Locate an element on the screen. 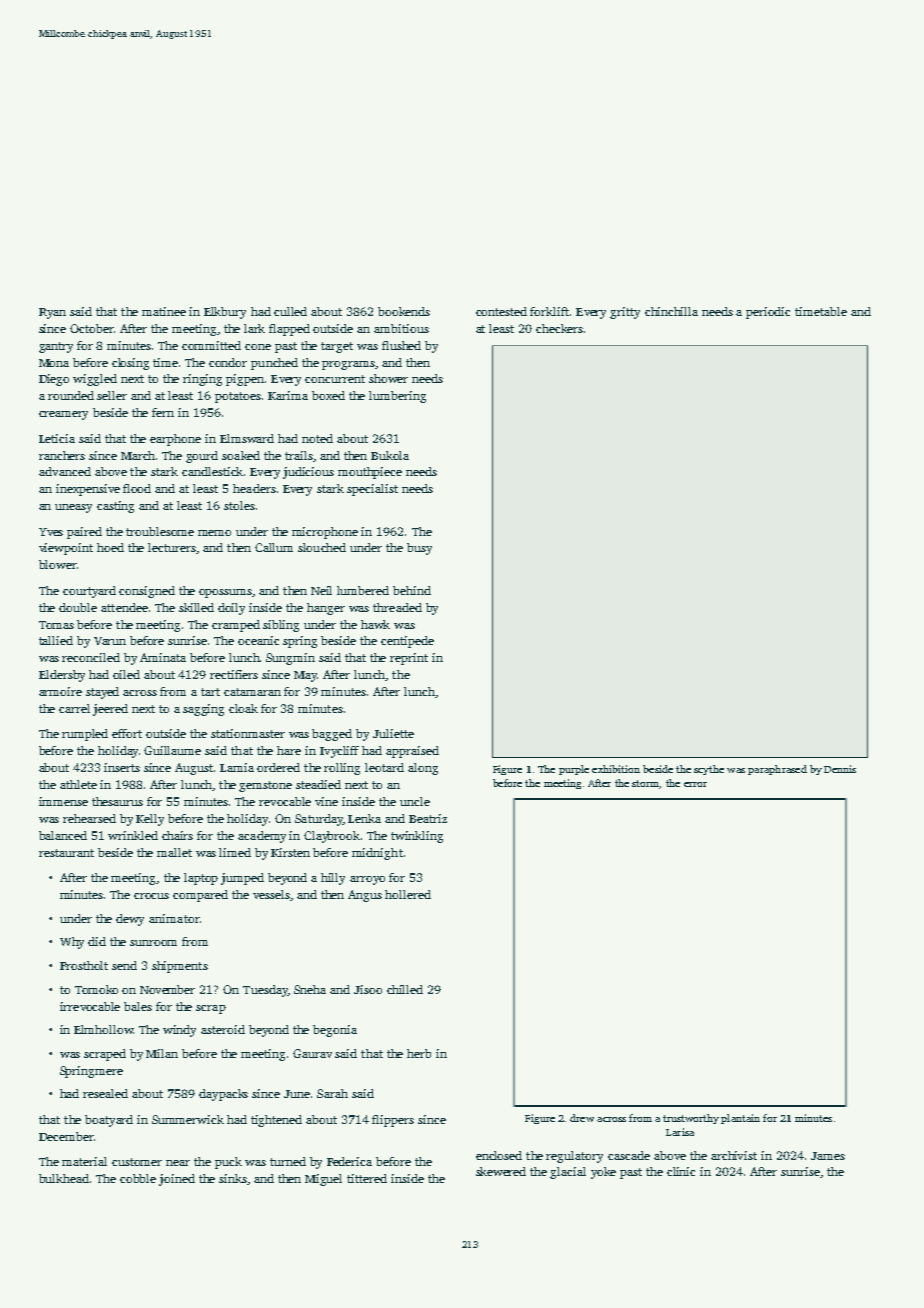 This screenshot has width=924, height=1308. mallet is located at coordinates (174, 852).
